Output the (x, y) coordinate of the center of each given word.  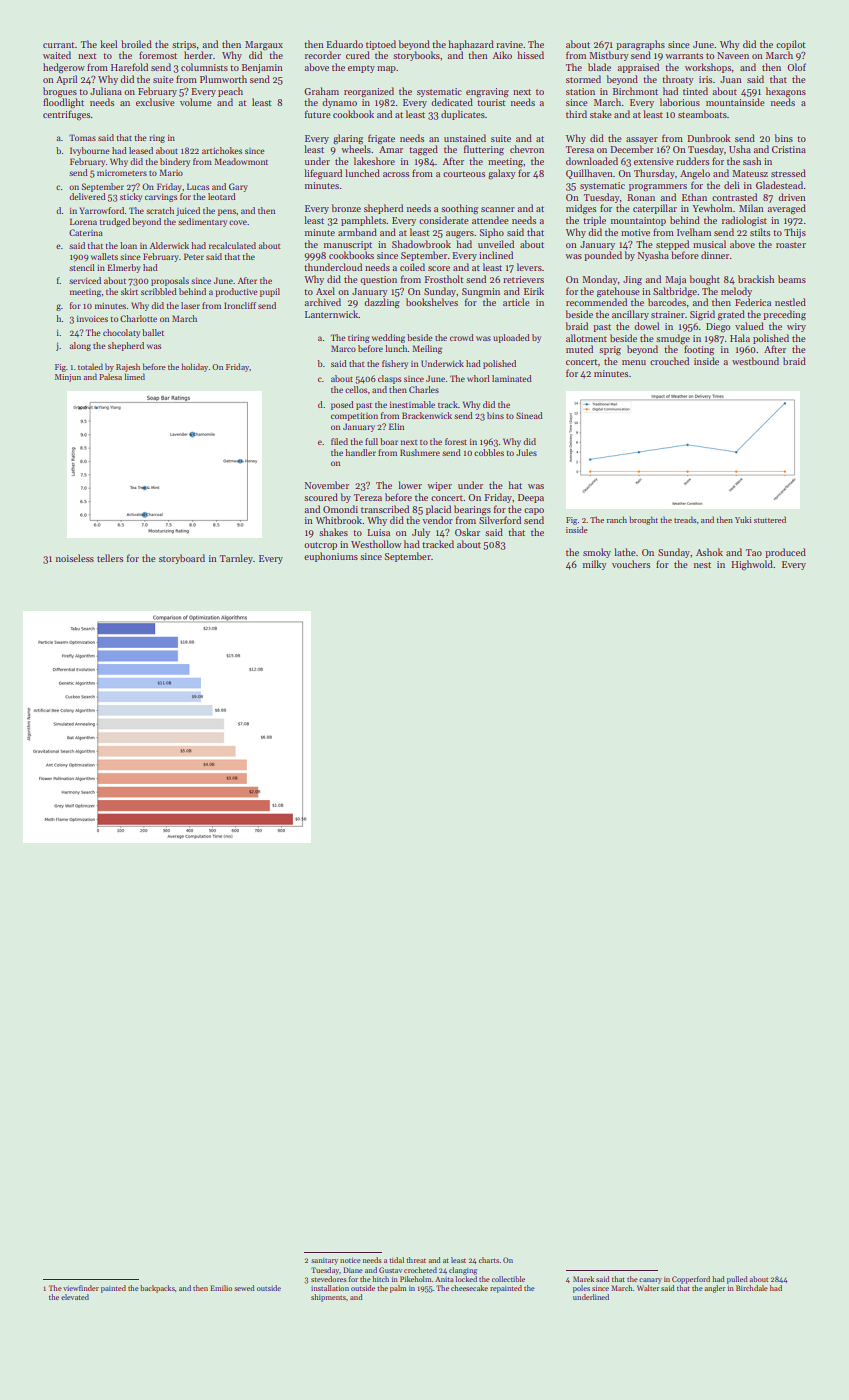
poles (581, 1289)
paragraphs (640, 45)
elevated (75, 1297)
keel (108, 44)
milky (595, 565)
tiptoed (381, 45)
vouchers (631, 564)
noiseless (75, 558)
